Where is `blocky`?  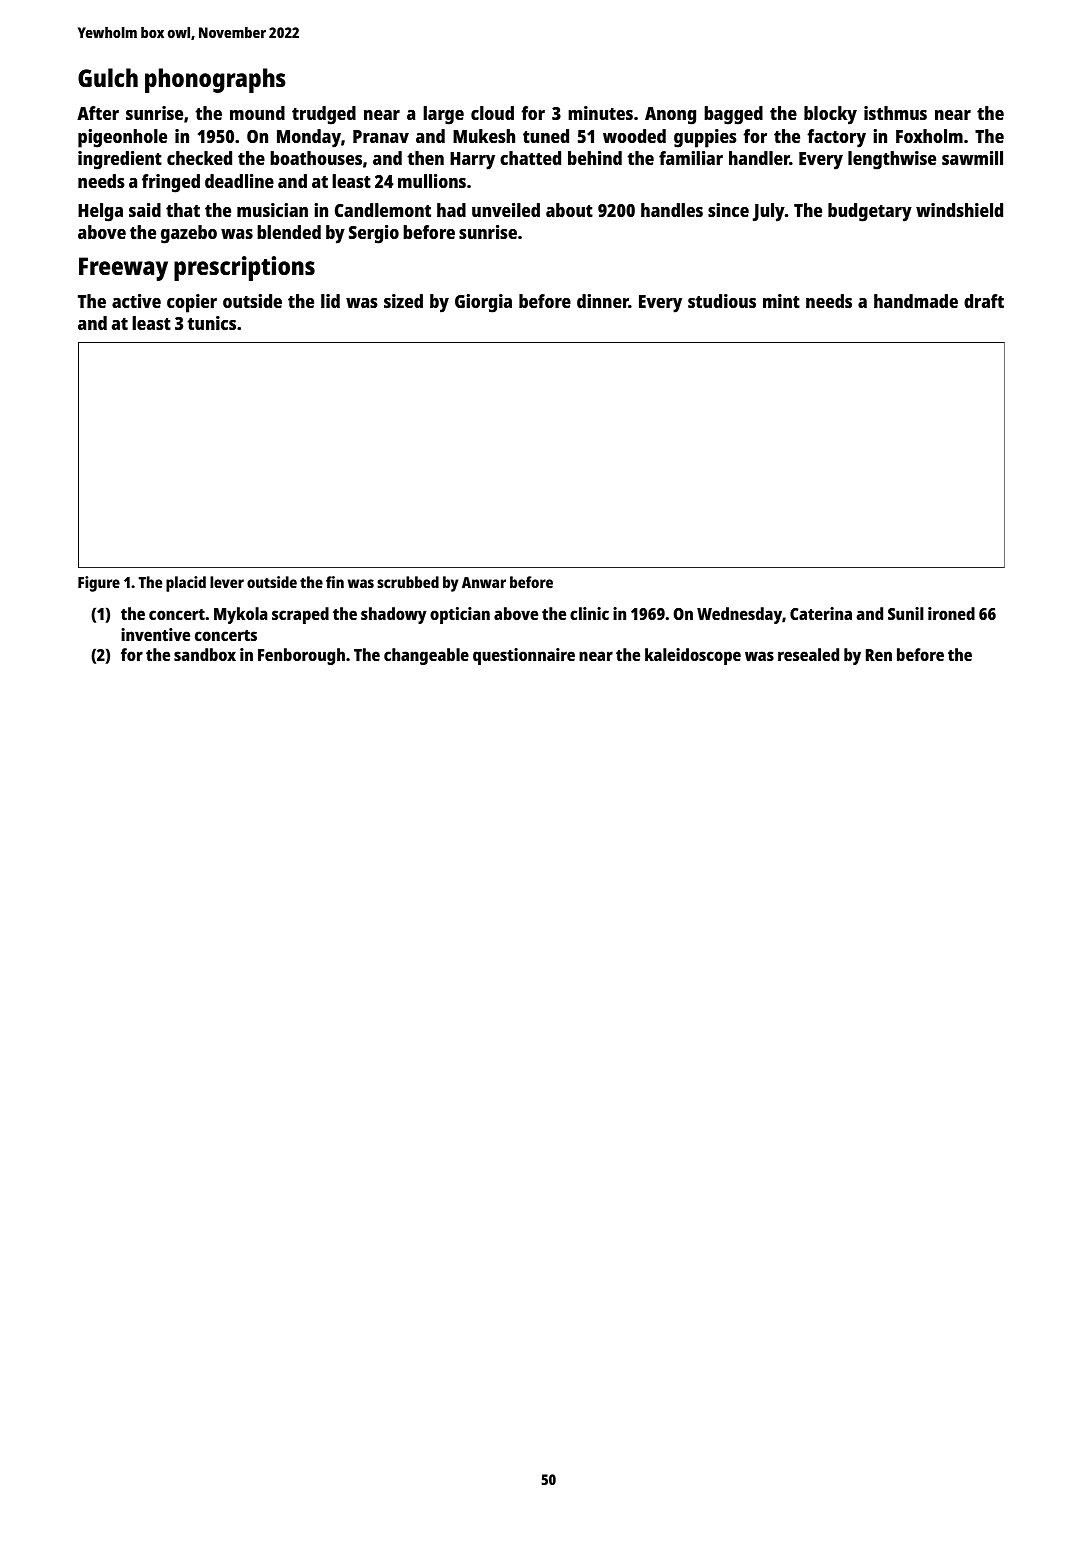 blocky is located at coordinates (830, 115).
